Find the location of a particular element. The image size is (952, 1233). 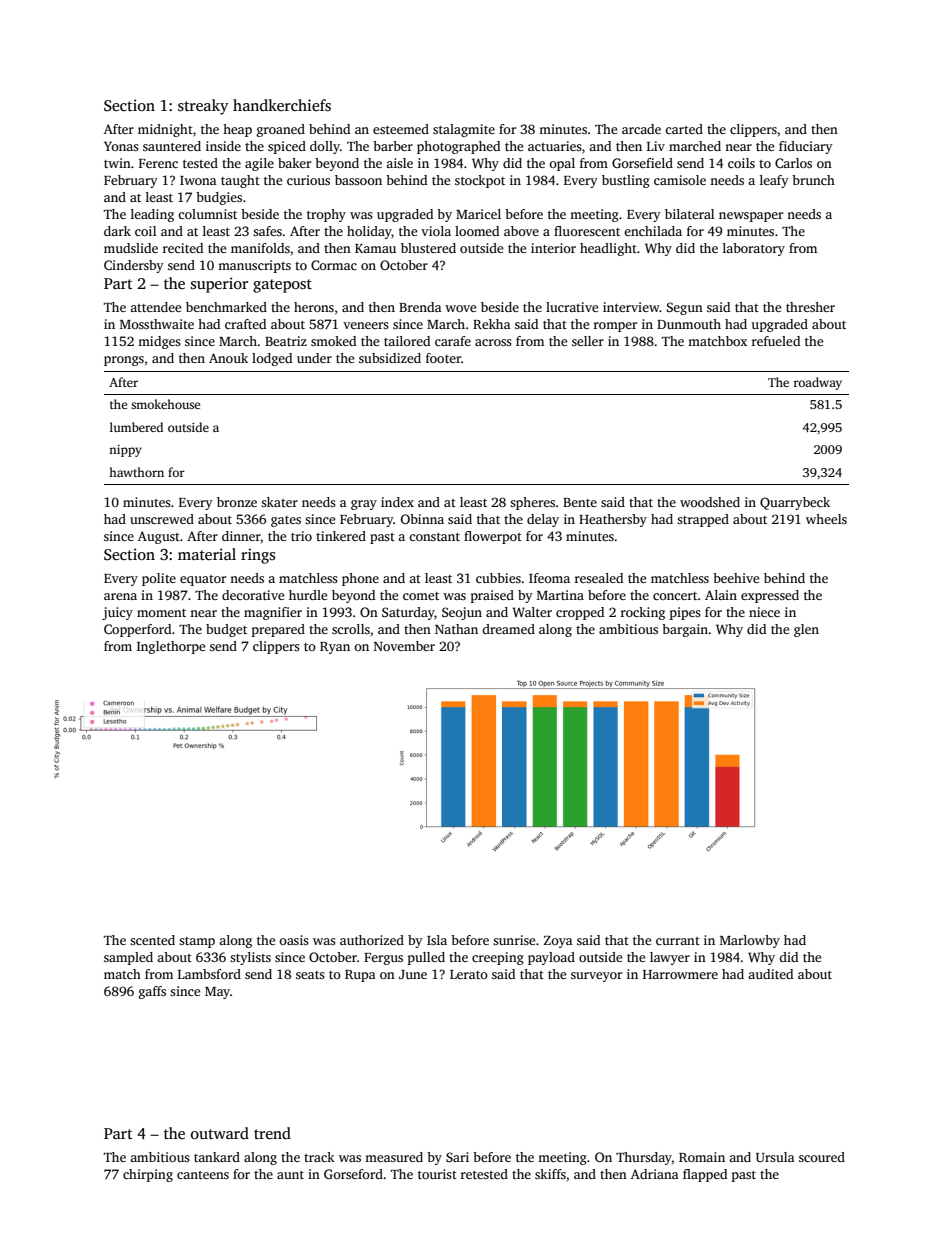

gray is located at coordinates (364, 505).
